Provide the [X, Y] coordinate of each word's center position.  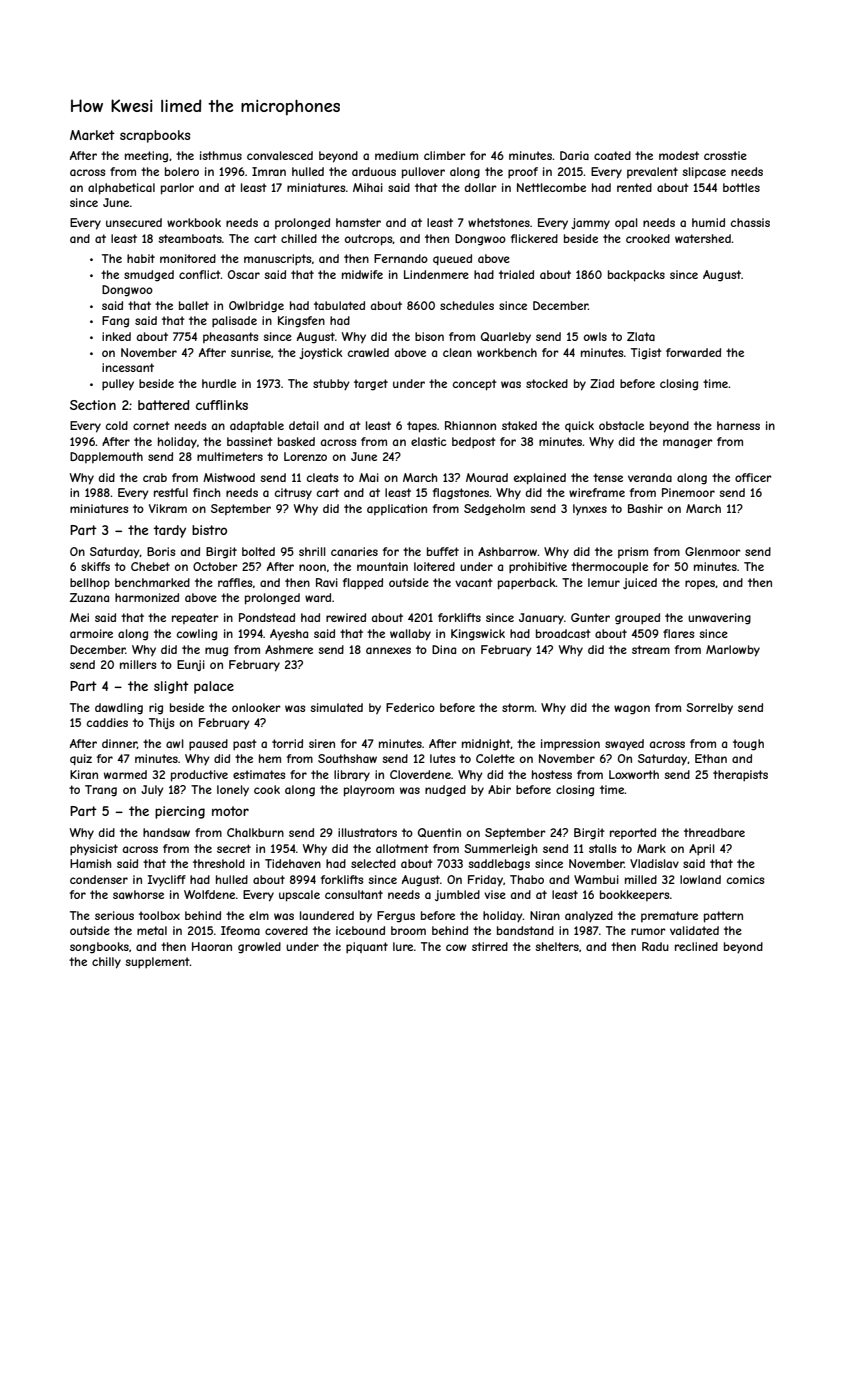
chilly [106, 963]
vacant [474, 582]
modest [679, 155]
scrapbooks [155, 136]
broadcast [563, 633]
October [215, 566]
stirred [490, 946]
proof [523, 172]
